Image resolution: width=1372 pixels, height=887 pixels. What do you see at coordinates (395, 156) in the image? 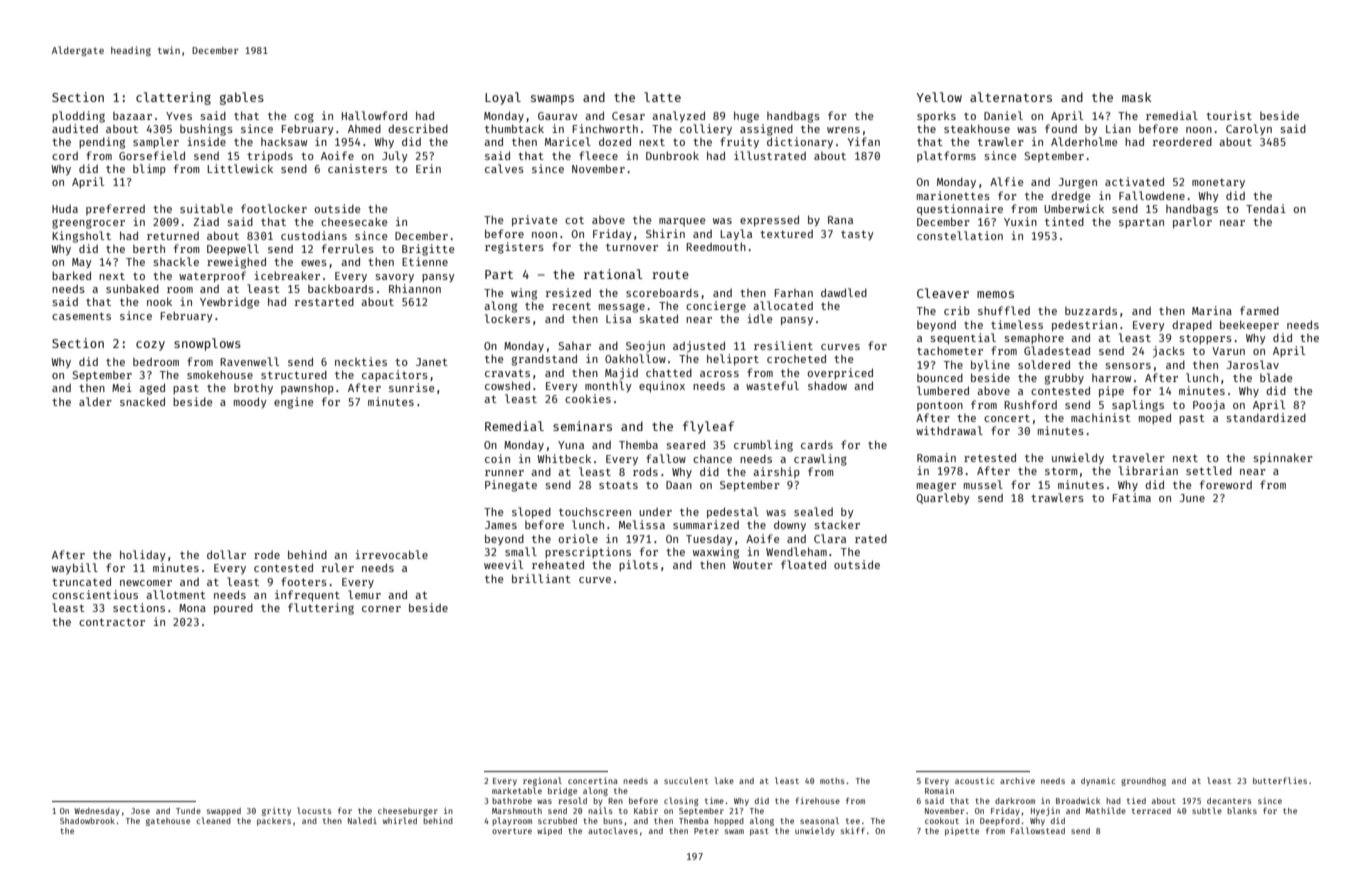
I see `July` at bounding box center [395, 156].
